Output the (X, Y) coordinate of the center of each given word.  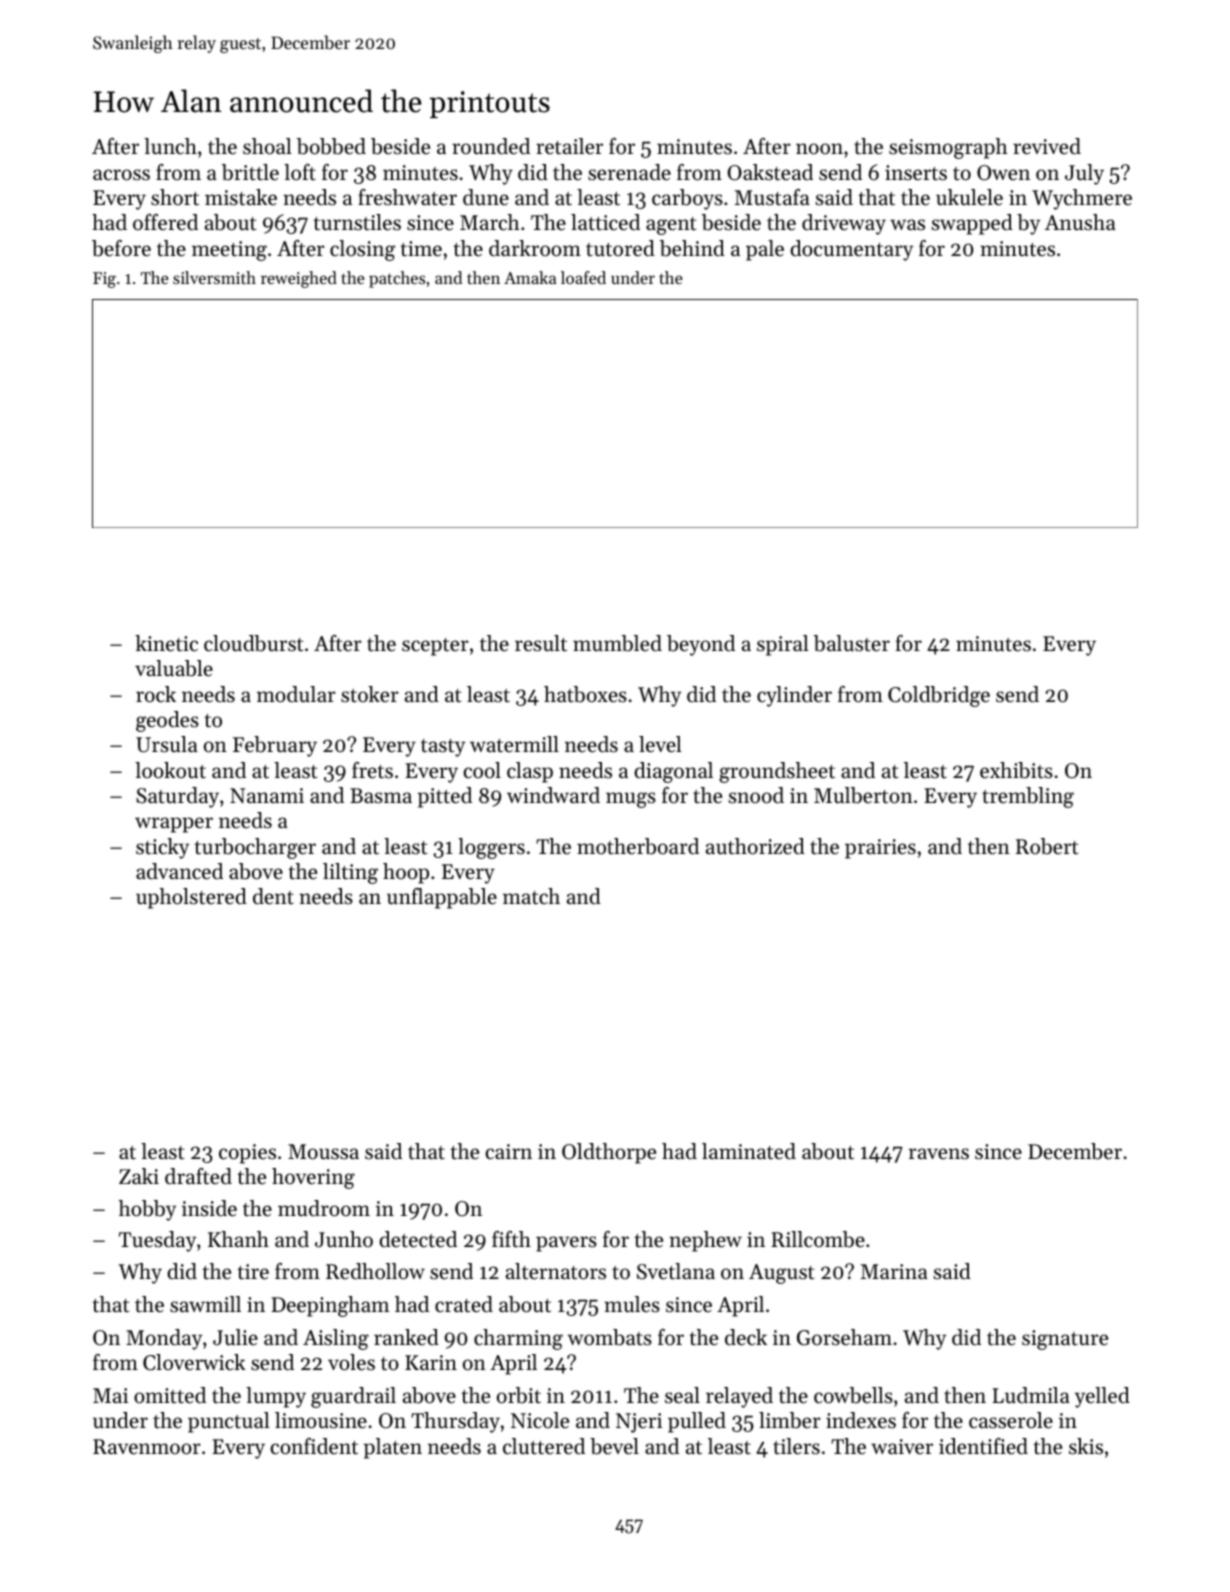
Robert (1047, 846)
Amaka (530, 277)
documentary (851, 250)
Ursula (167, 744)
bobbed (331, 146)
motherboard (638, 846)
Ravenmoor (147, 1447)
